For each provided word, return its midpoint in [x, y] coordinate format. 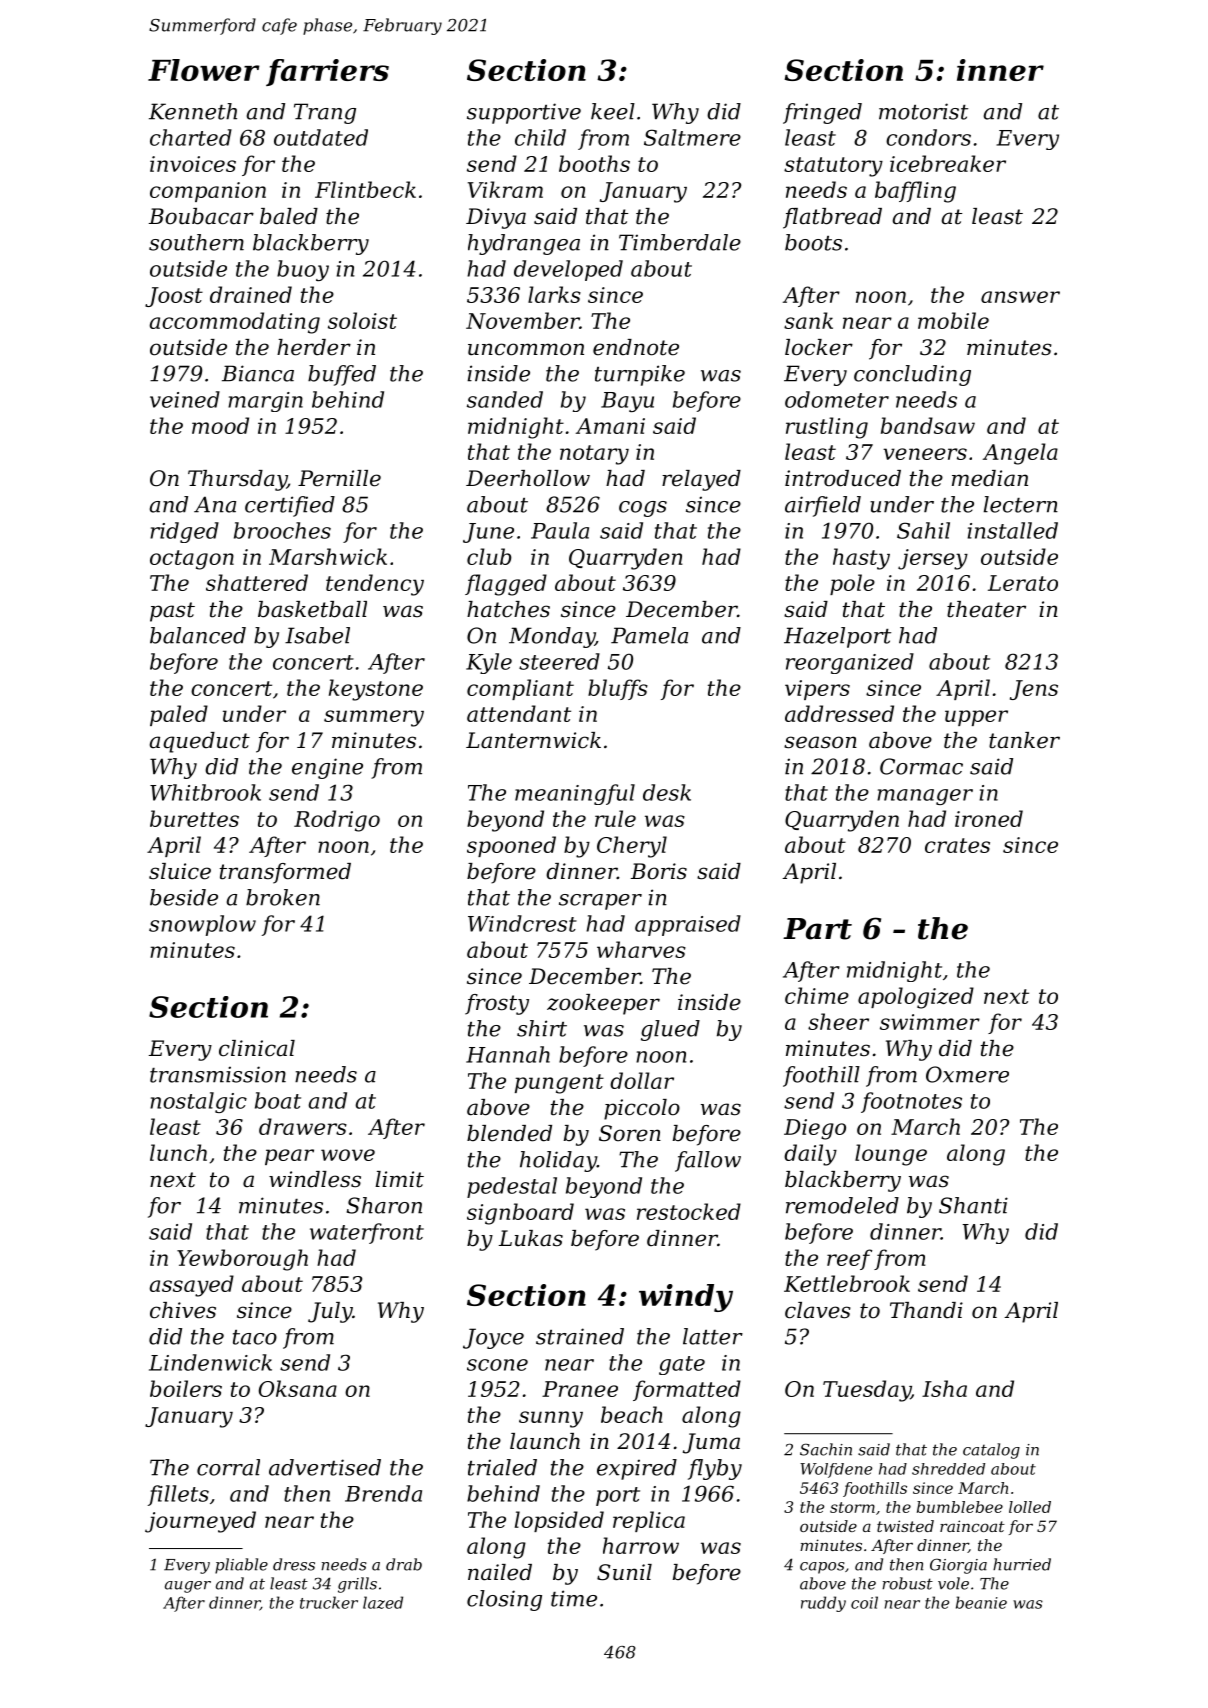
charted [191, 137]
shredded [948, 1469]
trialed [502, 1467]
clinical [257, 1048]
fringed [822, 113]
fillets [178, 1495]
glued [670, 1030]
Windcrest [522, 923]
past [172, 612]
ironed [989, 818]
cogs [643, 509]
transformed [285, 873]
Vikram [505, 189]
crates [957, 845]
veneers [925, 454]
